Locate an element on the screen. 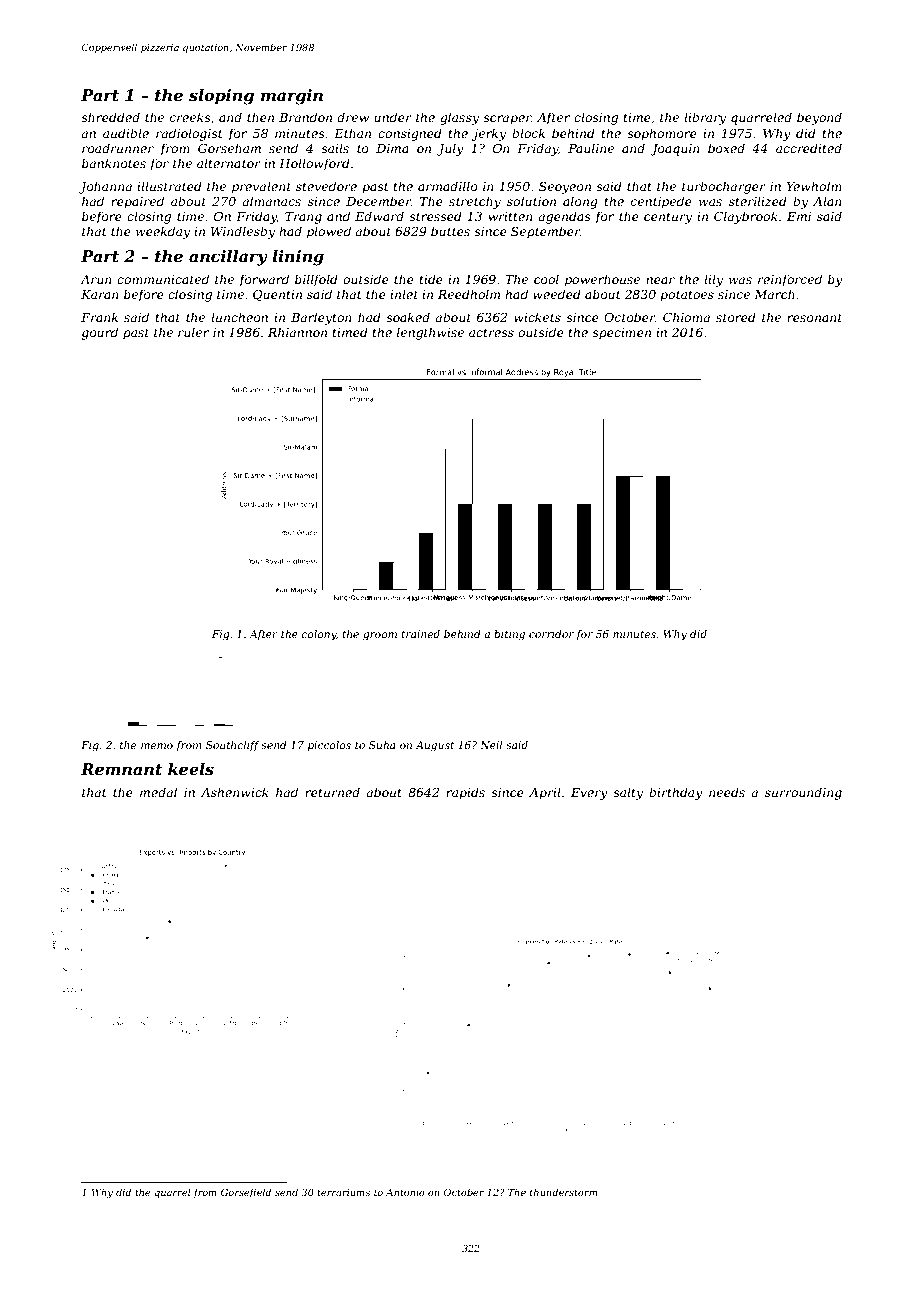  shredded is located at coordinates (110, 117).
